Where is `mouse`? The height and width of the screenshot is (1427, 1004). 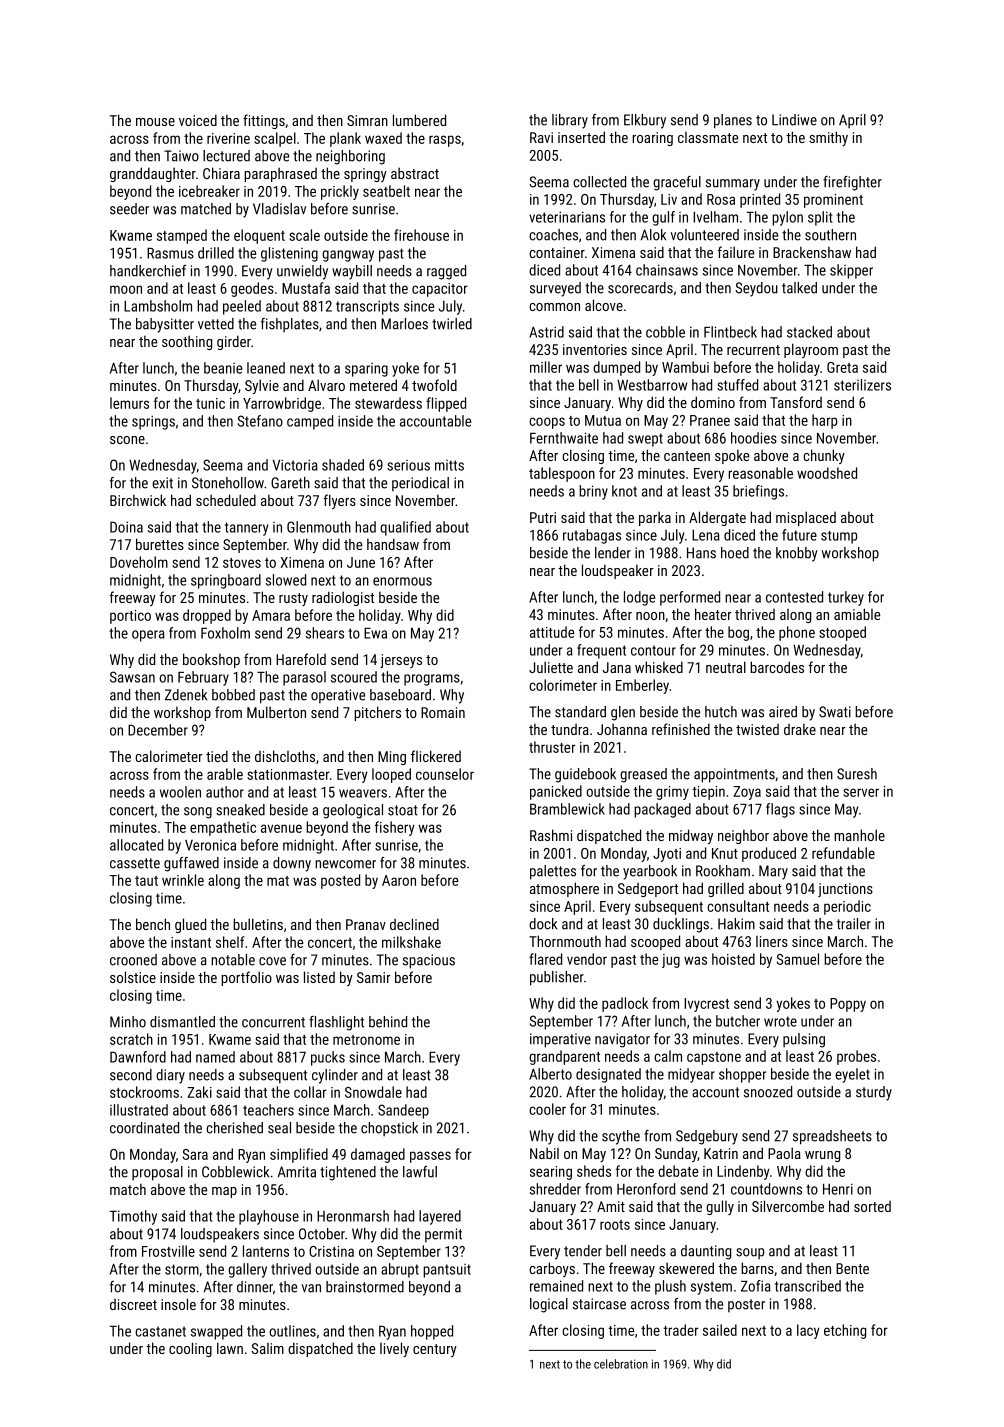 mouse is located at coordinates (155, 122).
